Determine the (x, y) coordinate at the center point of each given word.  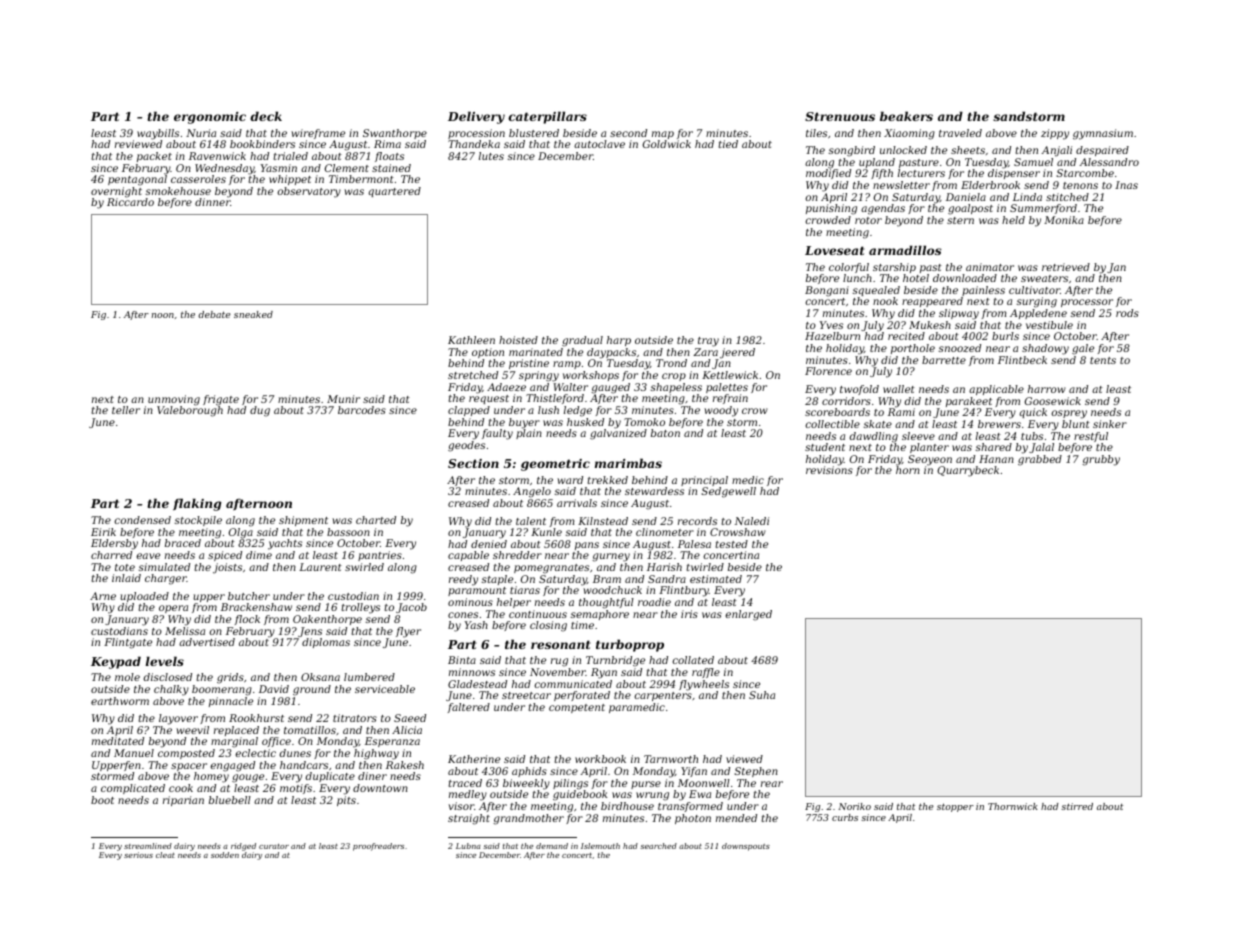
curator (274, 846)
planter (929, 448)
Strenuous (840, 116)
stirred (1077, 806)
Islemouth (600, 846)
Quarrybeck (968, 471)
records (697, 521)
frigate (221, 400)
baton (665, 433)
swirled (364, 567)
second (628, 133)
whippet (290, 180)
